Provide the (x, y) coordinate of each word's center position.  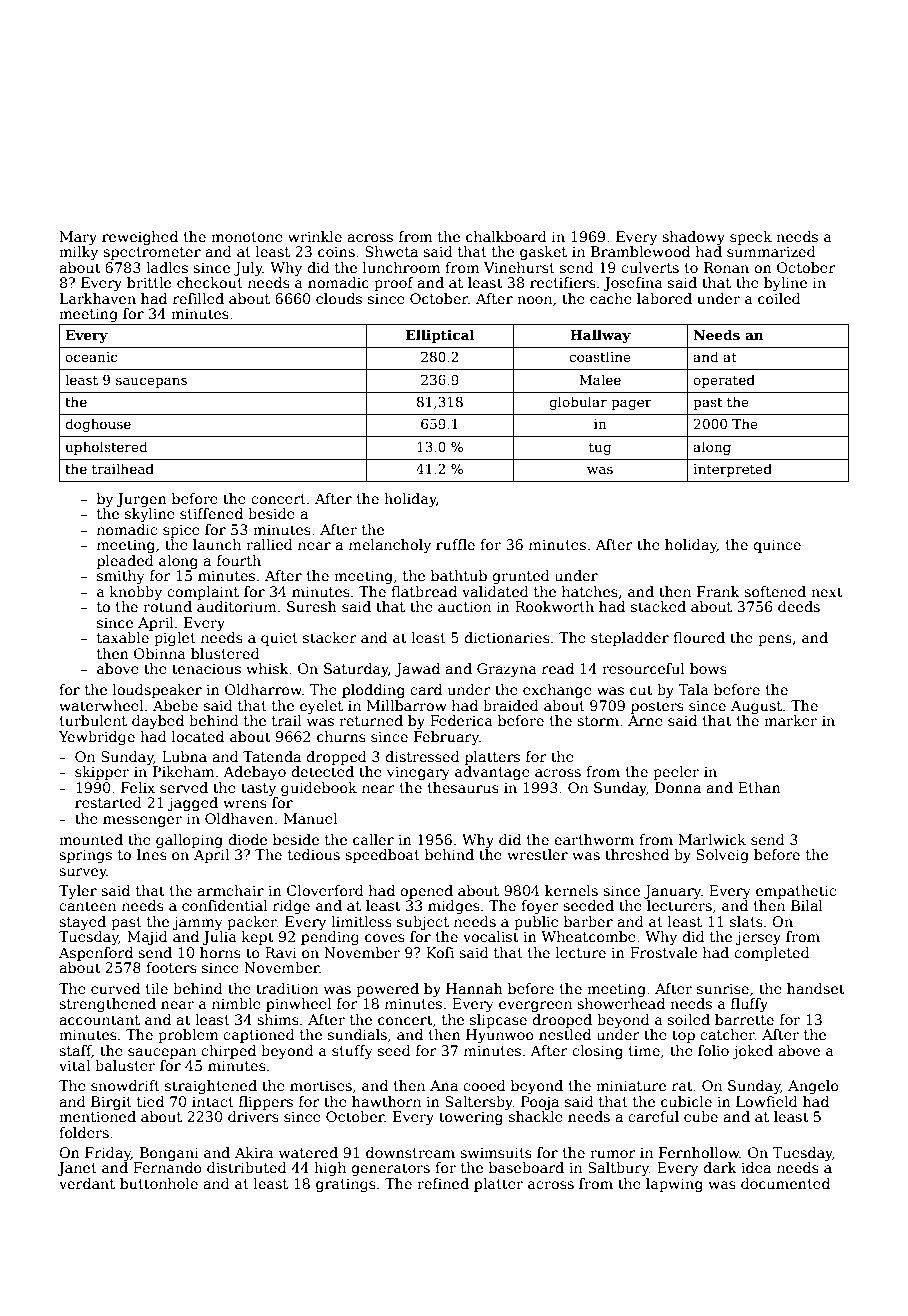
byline (785, 284)
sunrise (723, 988)
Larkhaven (98, 298)
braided (511, 705)
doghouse (98, 425)
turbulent (93, 720)
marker (790, 720)
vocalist (491, 936)
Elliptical (440, 336)
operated (724, 381)
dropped (336, 758)
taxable (123, 637)
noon (534, 300)
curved (115, 988)
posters (657, 707)
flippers (266, 1103)
